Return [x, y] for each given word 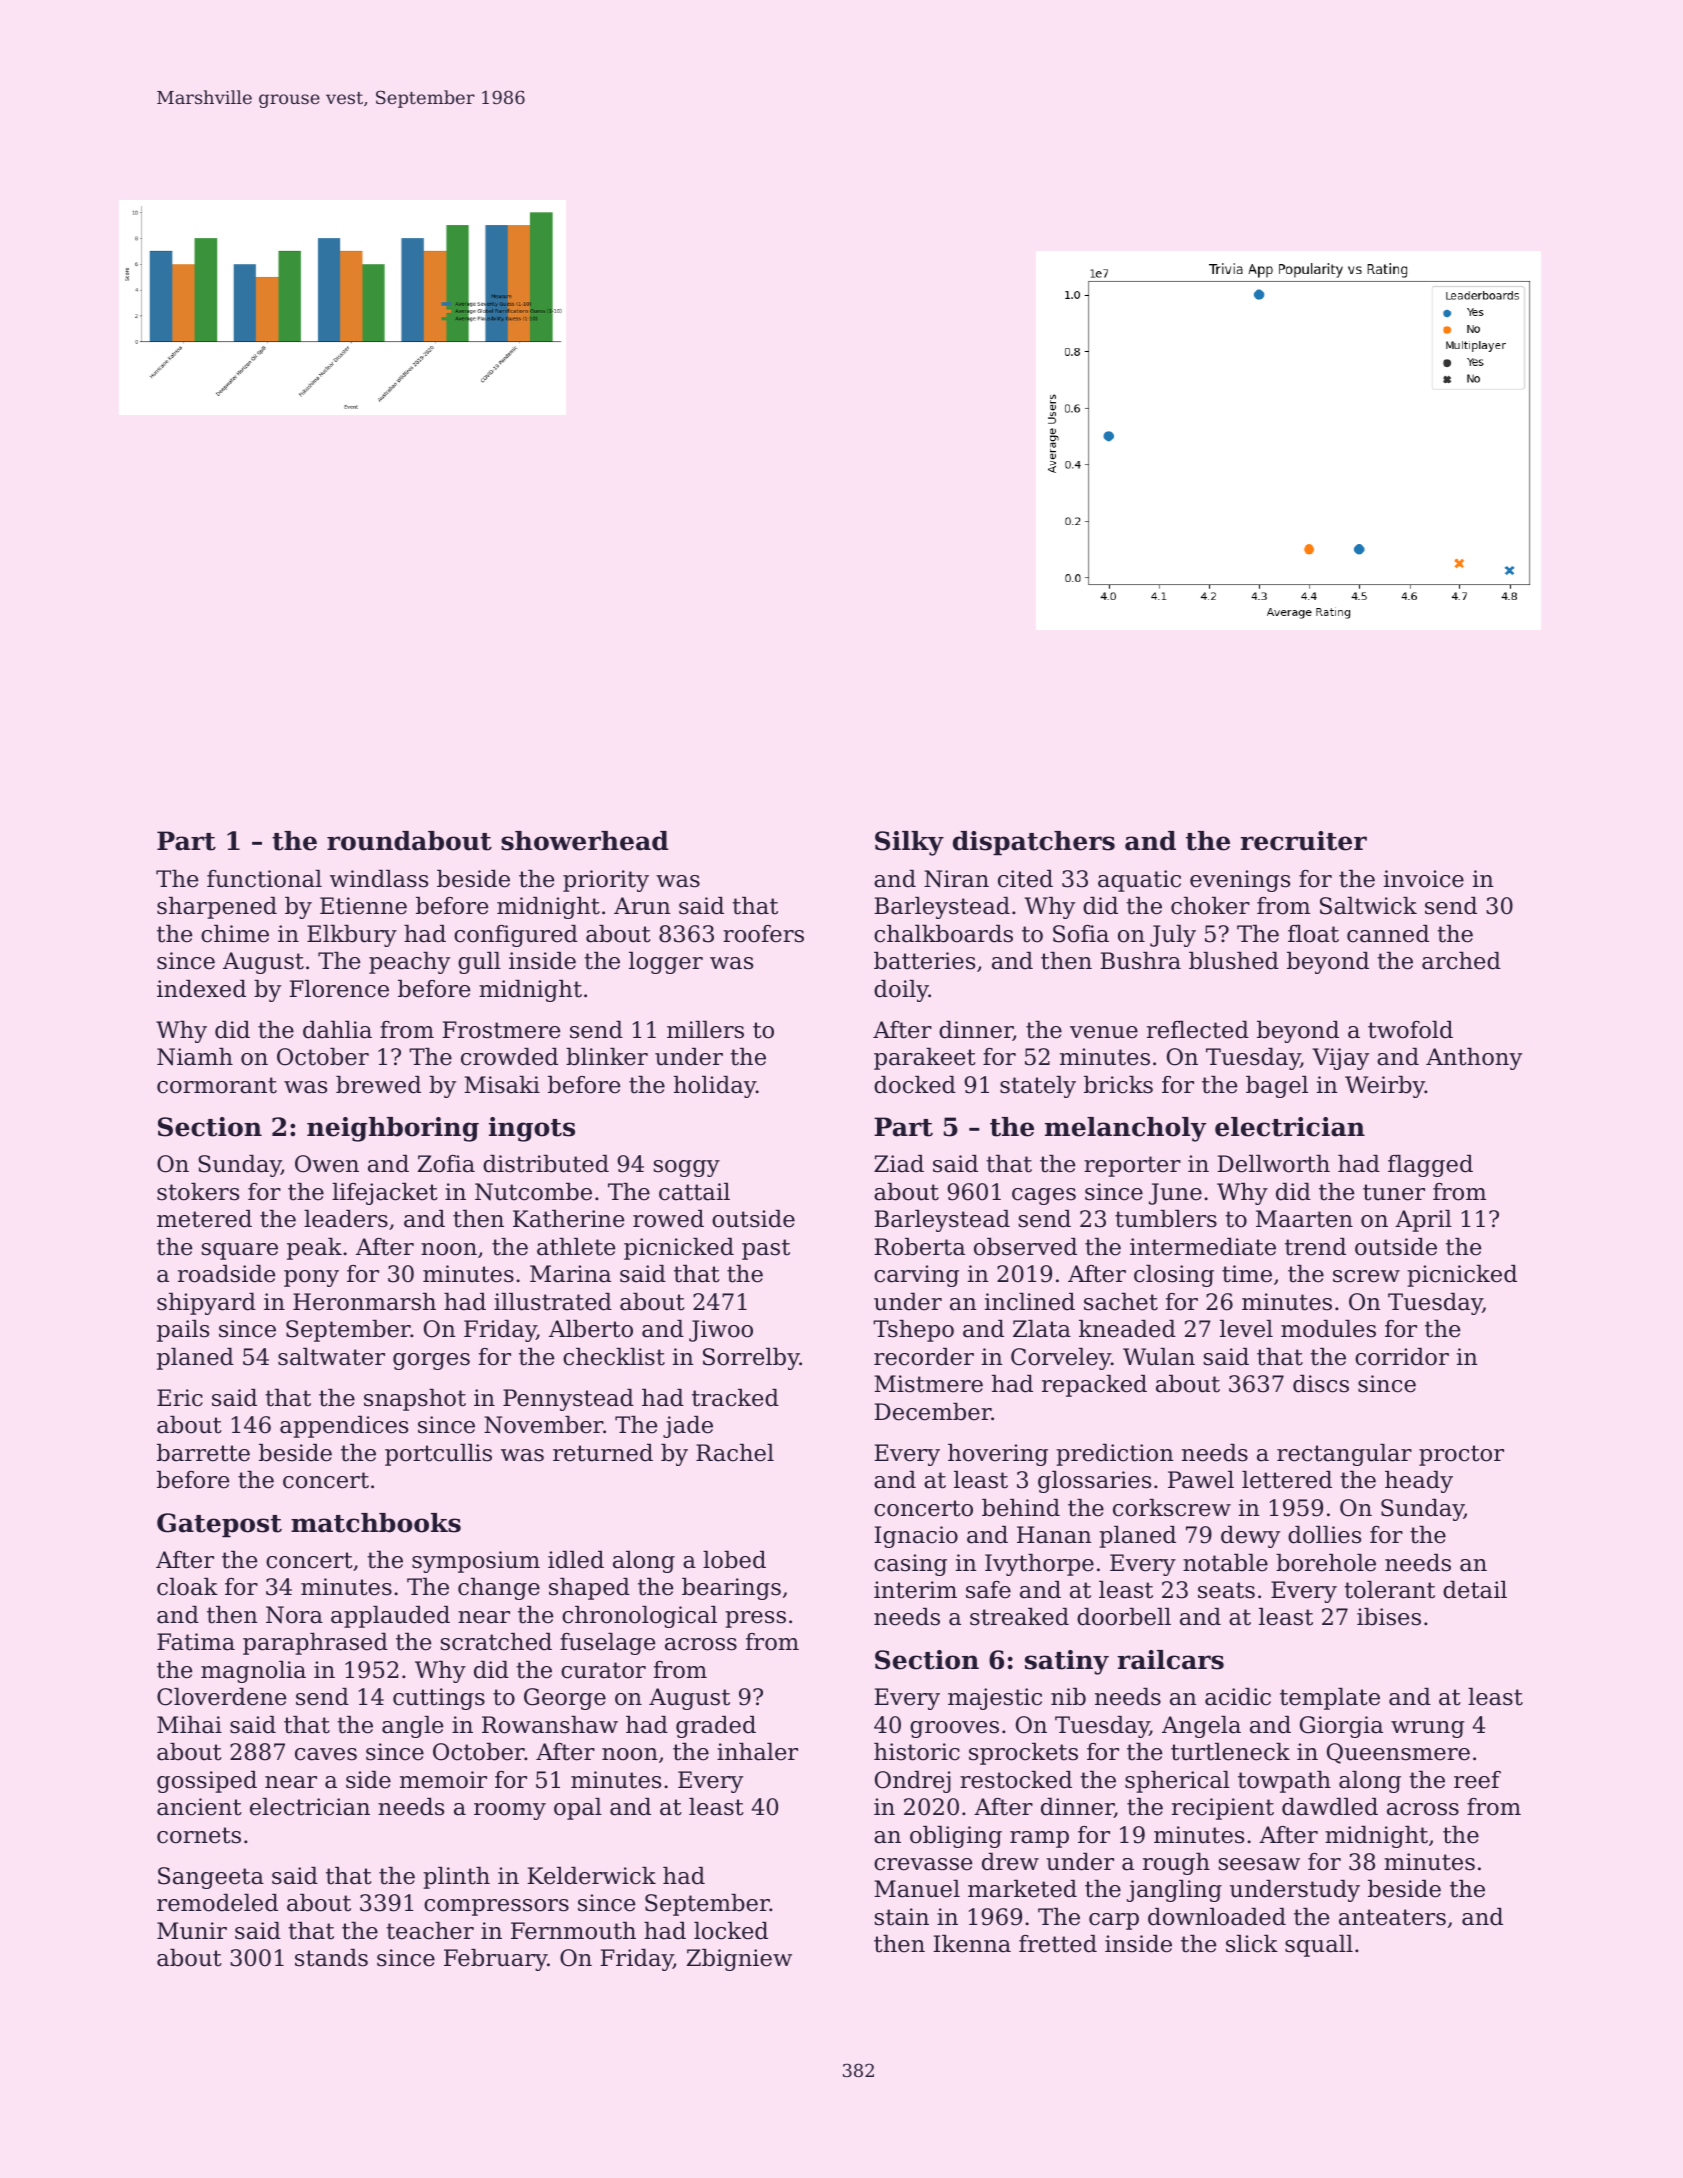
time [1247, 1274]
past [766, 1249]
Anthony [1474, 1059]
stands [331, 1958]
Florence [339, 989]
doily [901, 991]
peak [314, 1249]
